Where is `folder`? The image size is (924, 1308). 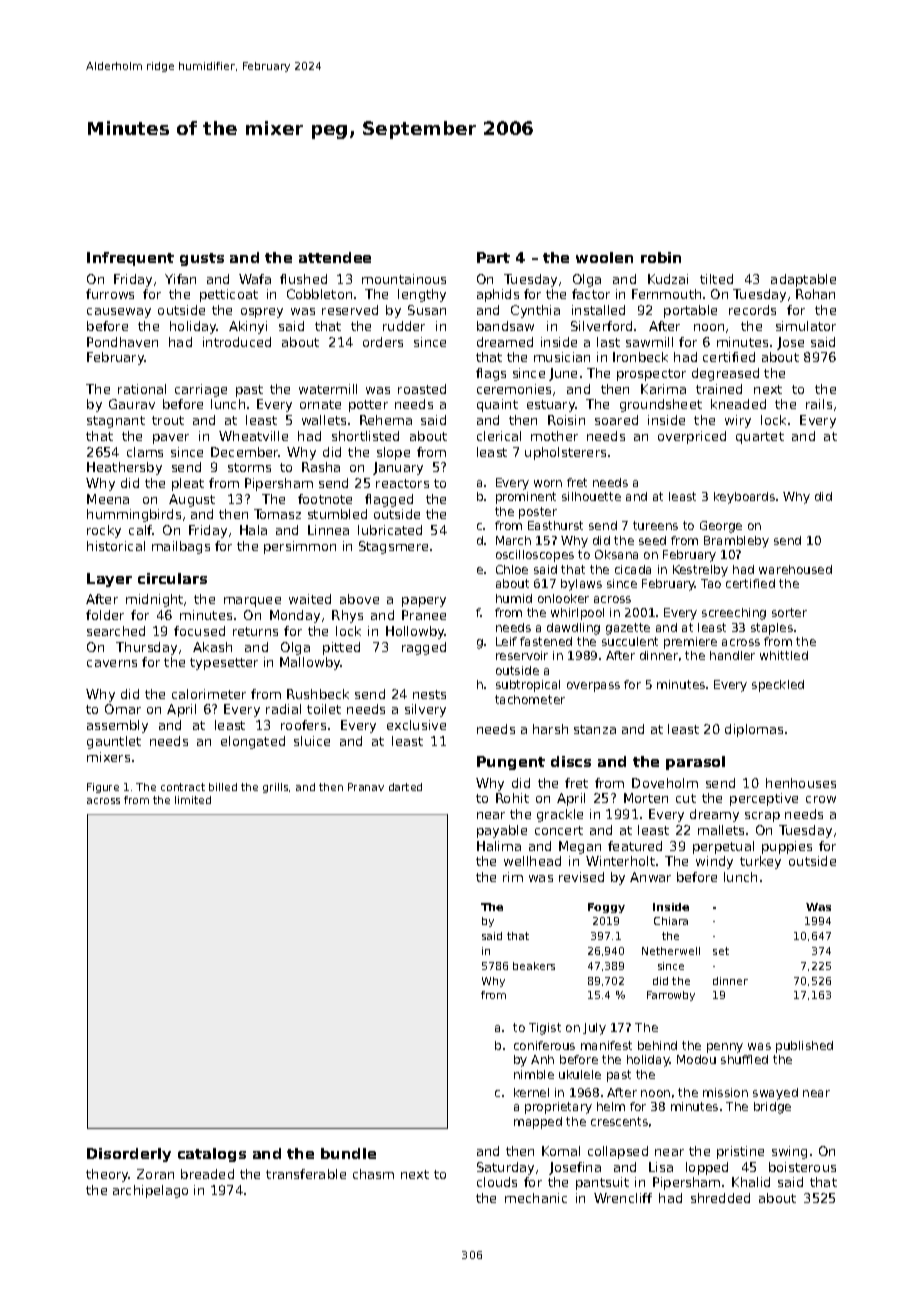
folder is located at coordinates (105, 615).
